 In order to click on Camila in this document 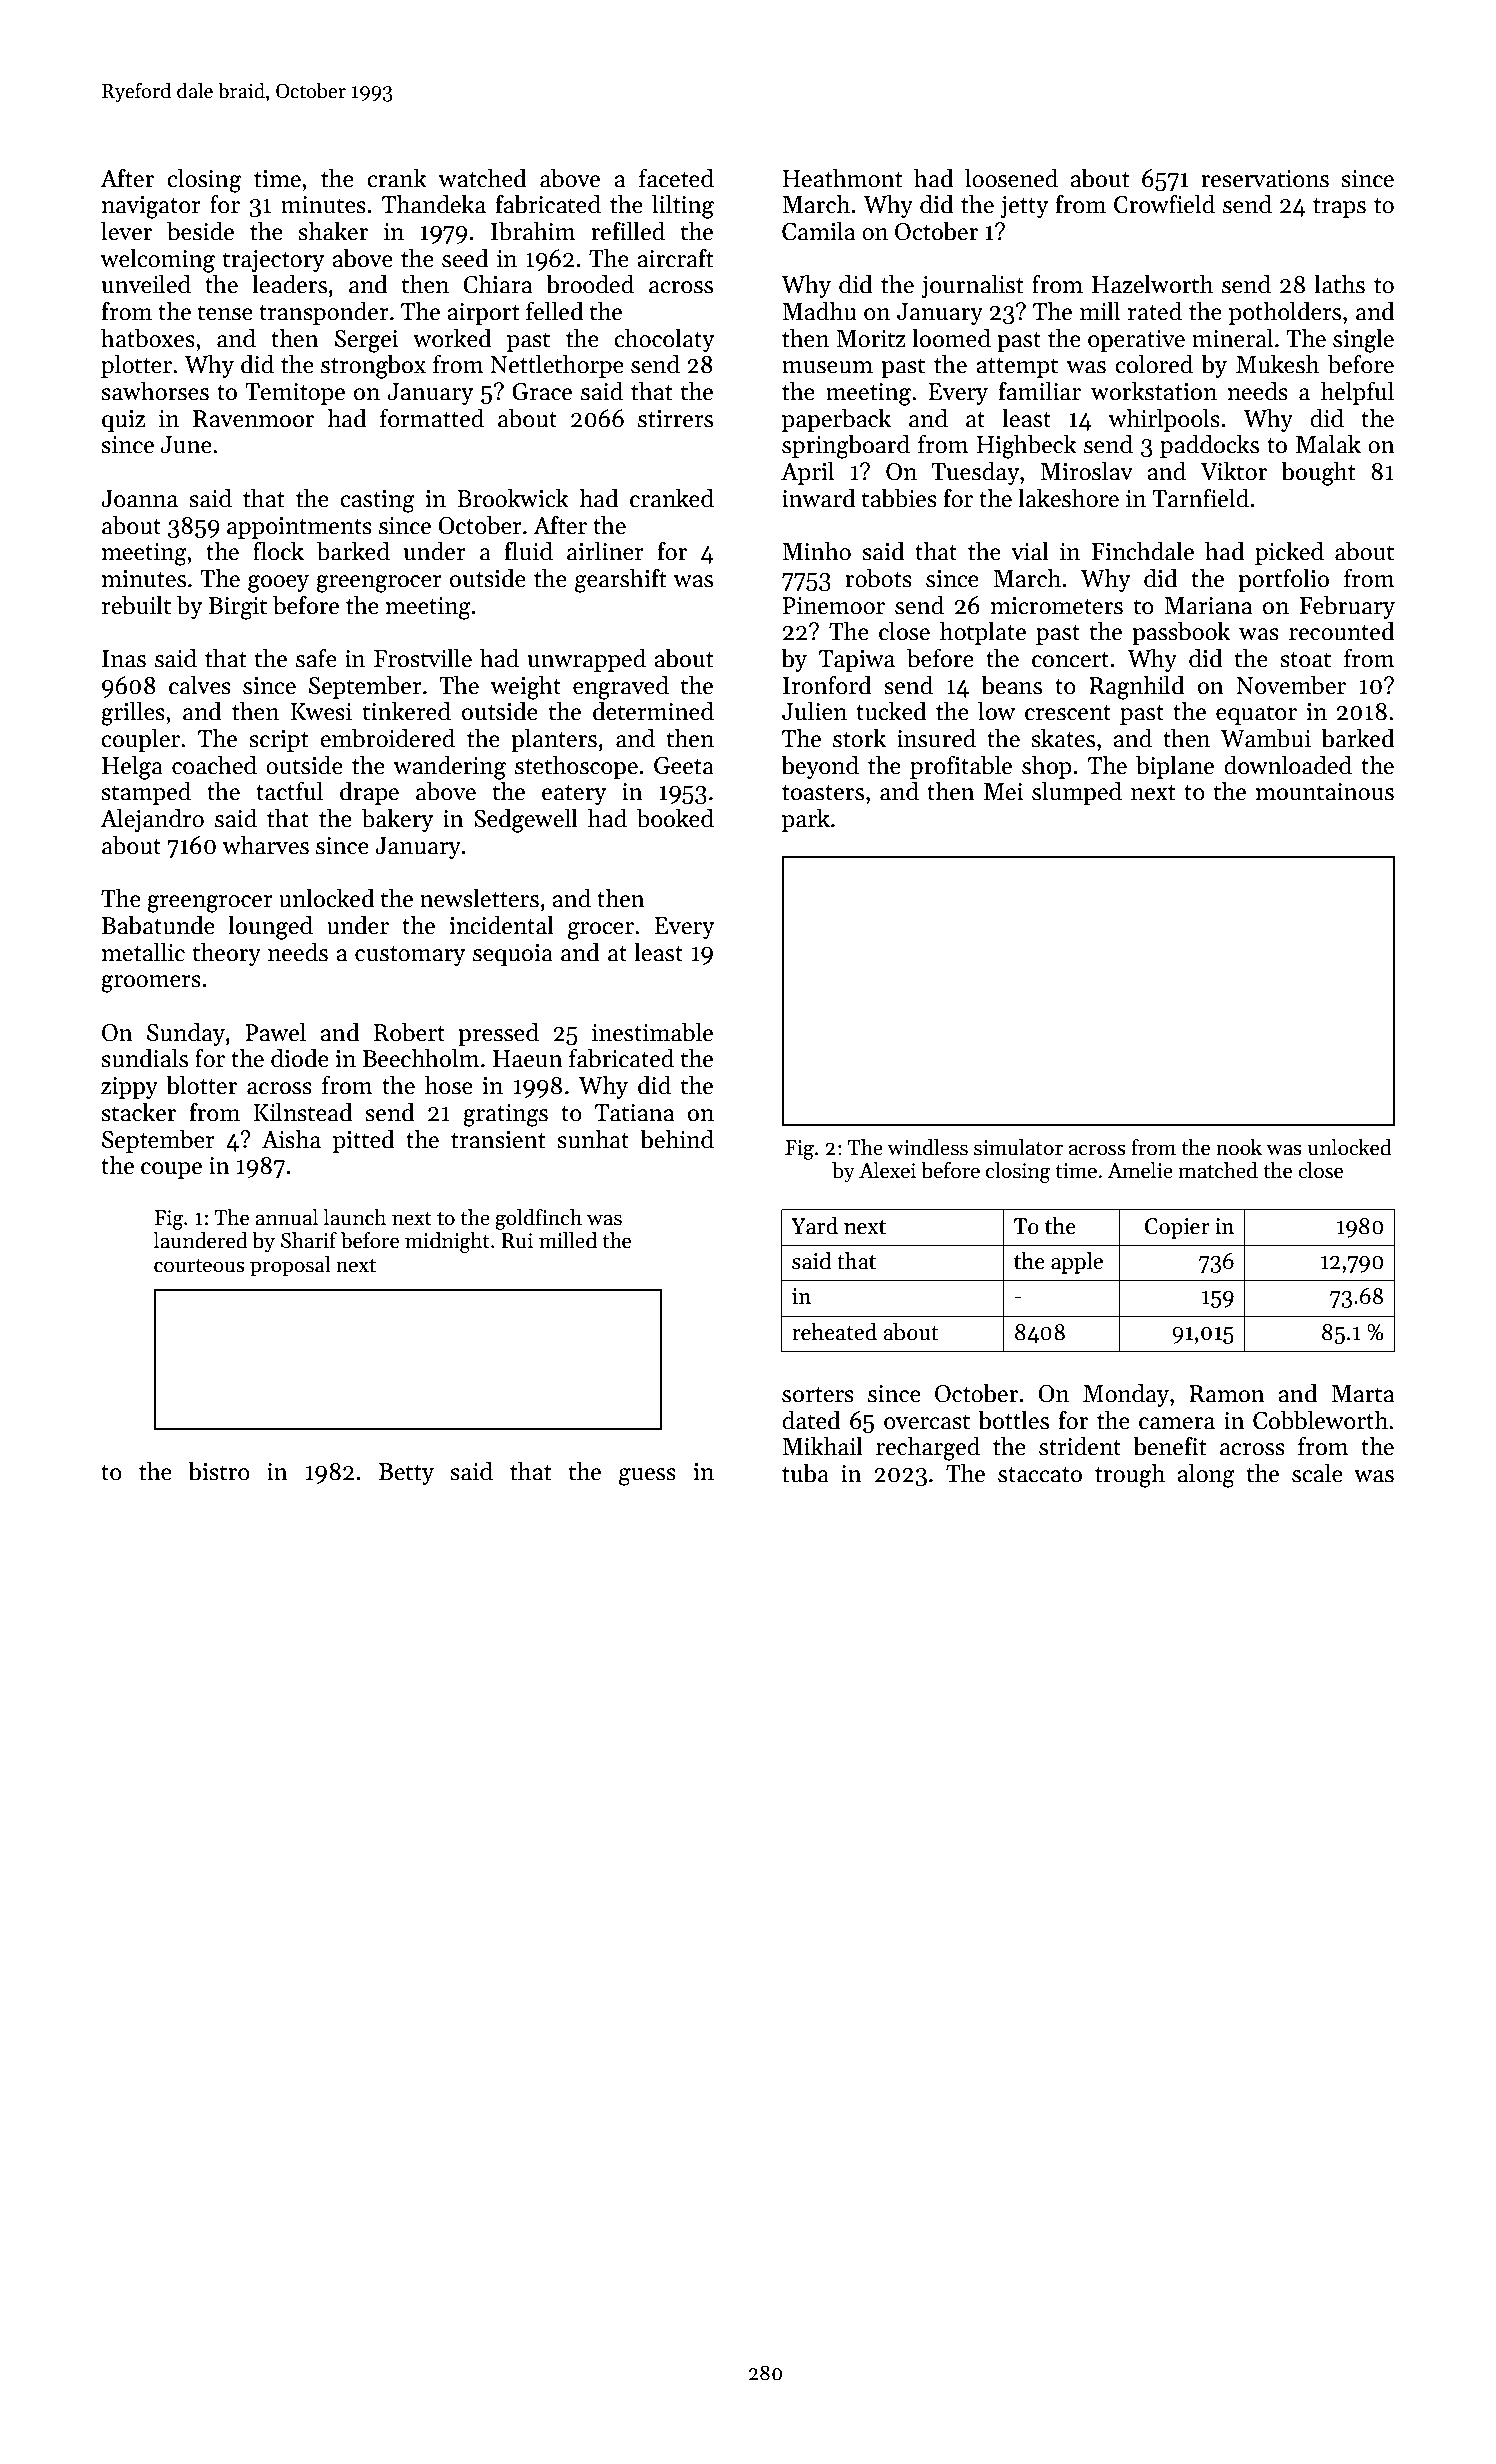, I will do `click(818, 231)`.
